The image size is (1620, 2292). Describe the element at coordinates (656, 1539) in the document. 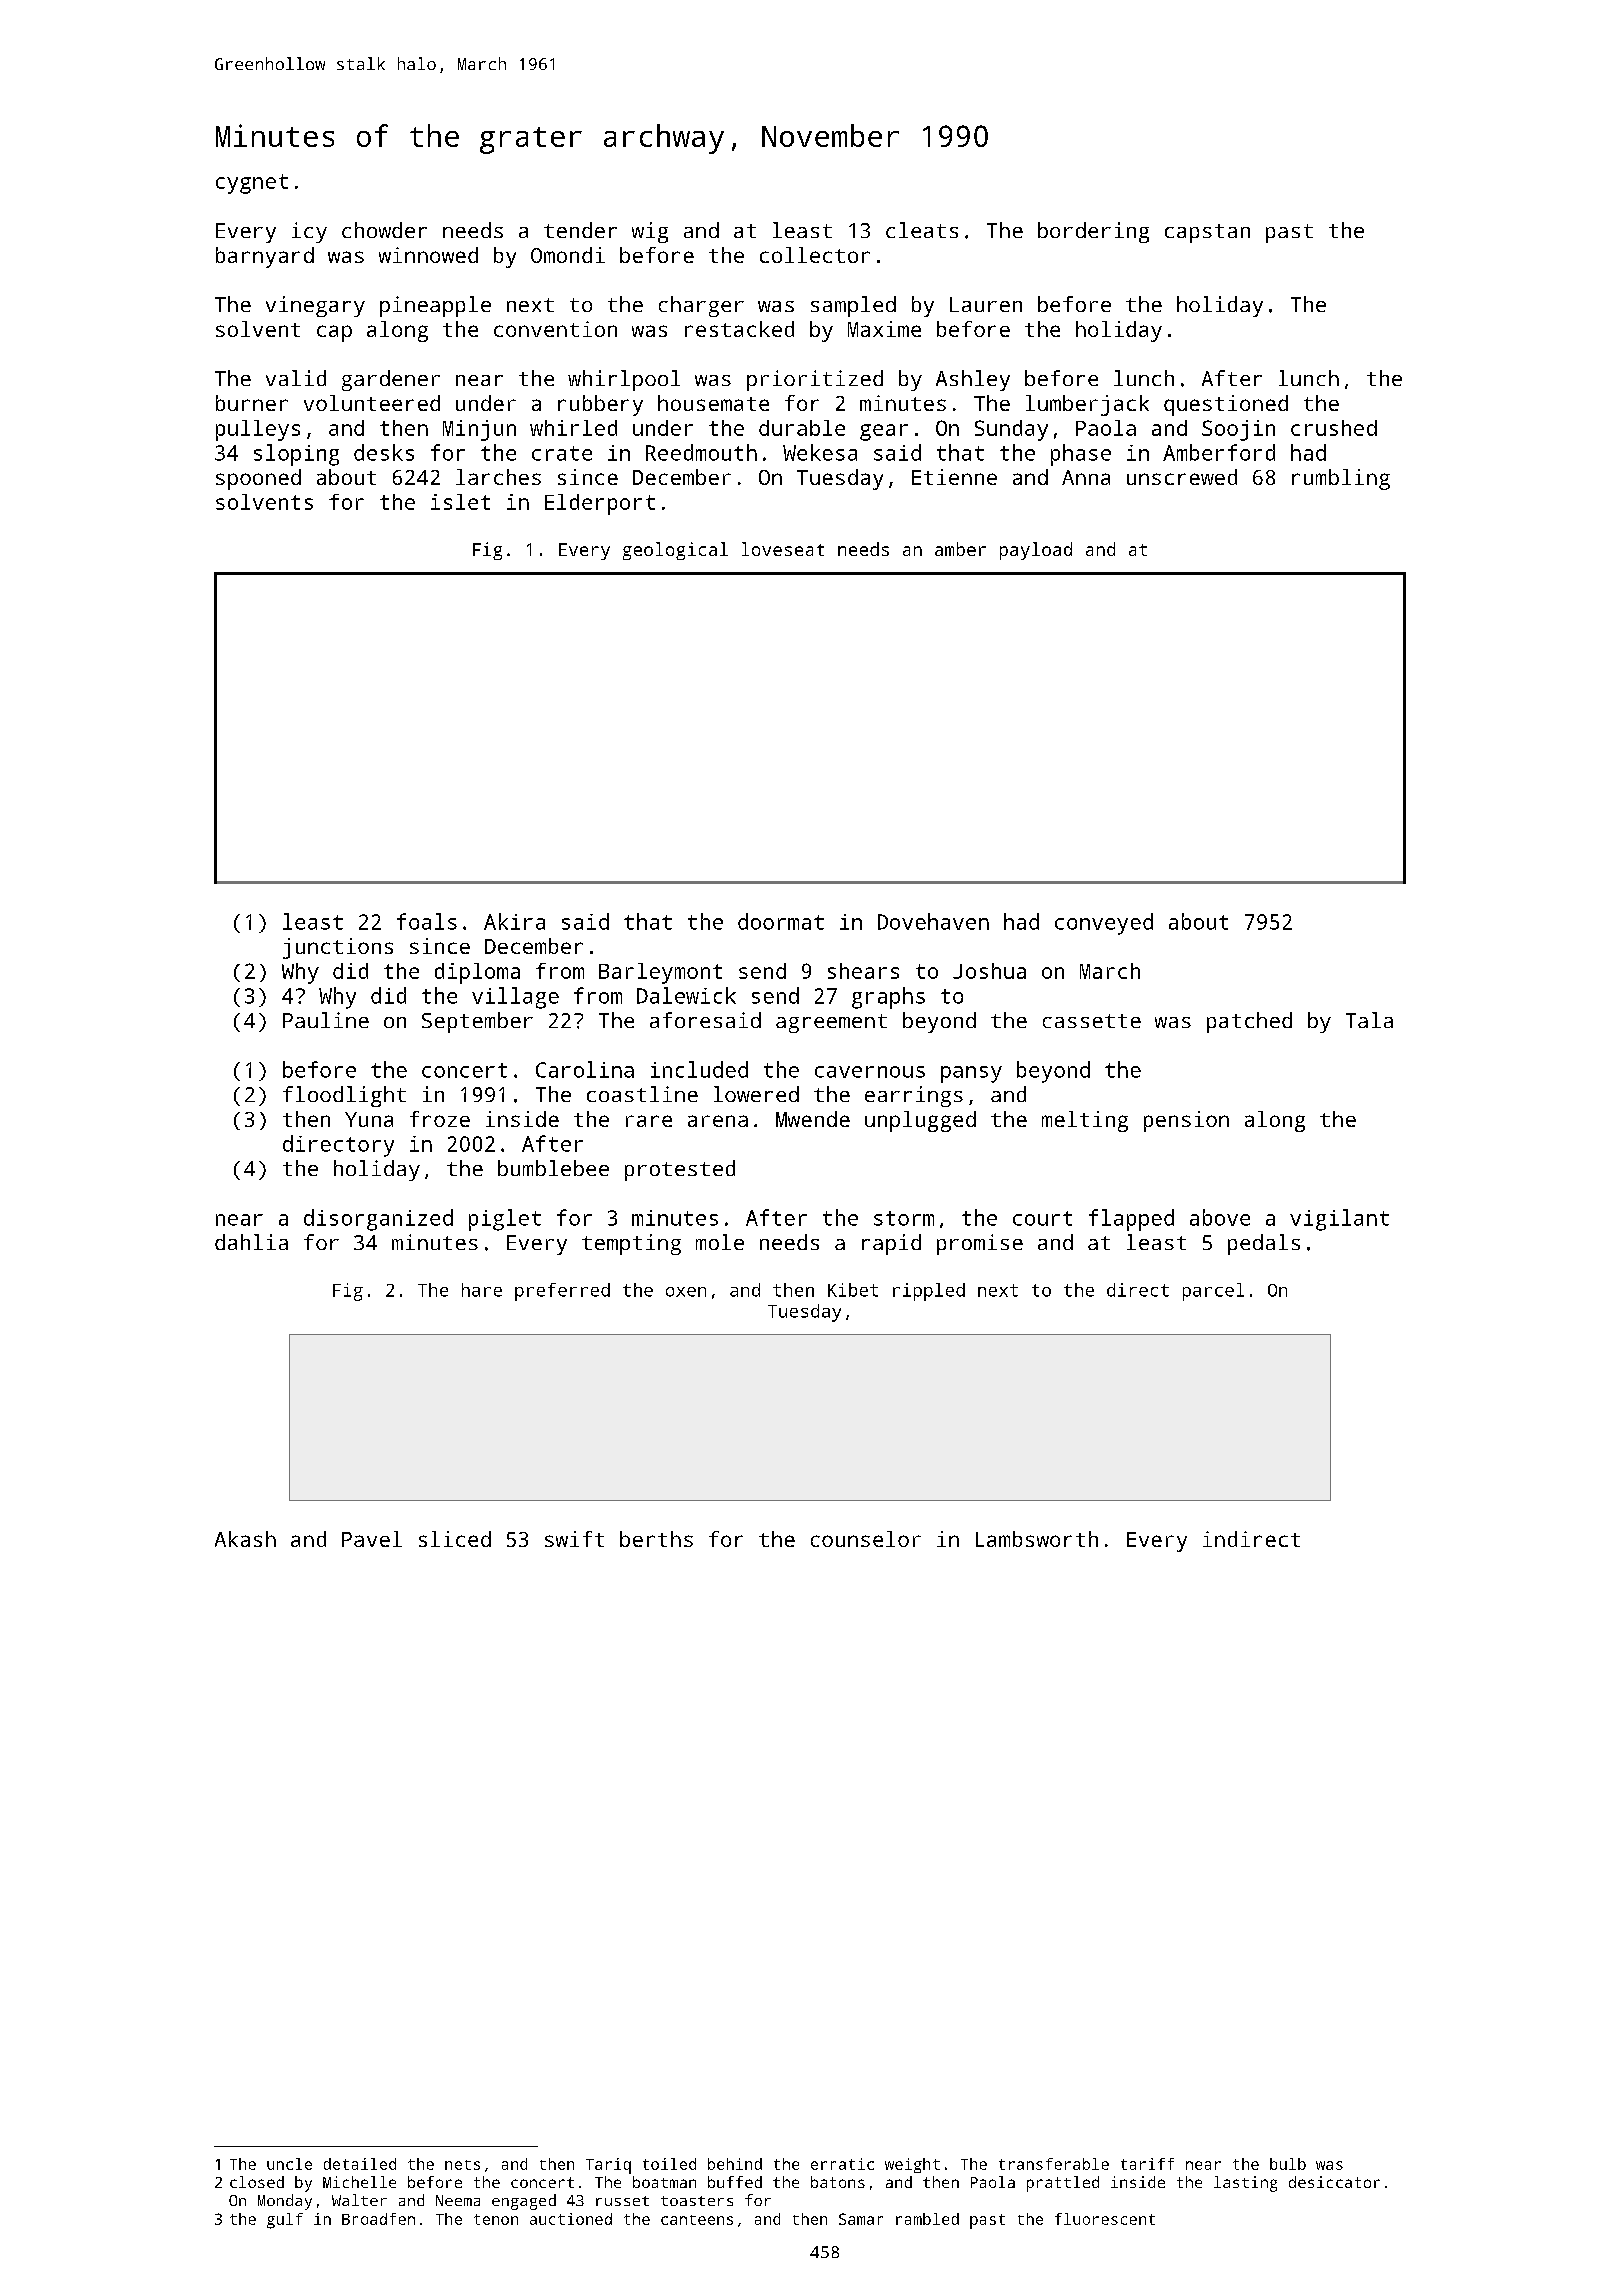

I see `berths` at that location.
